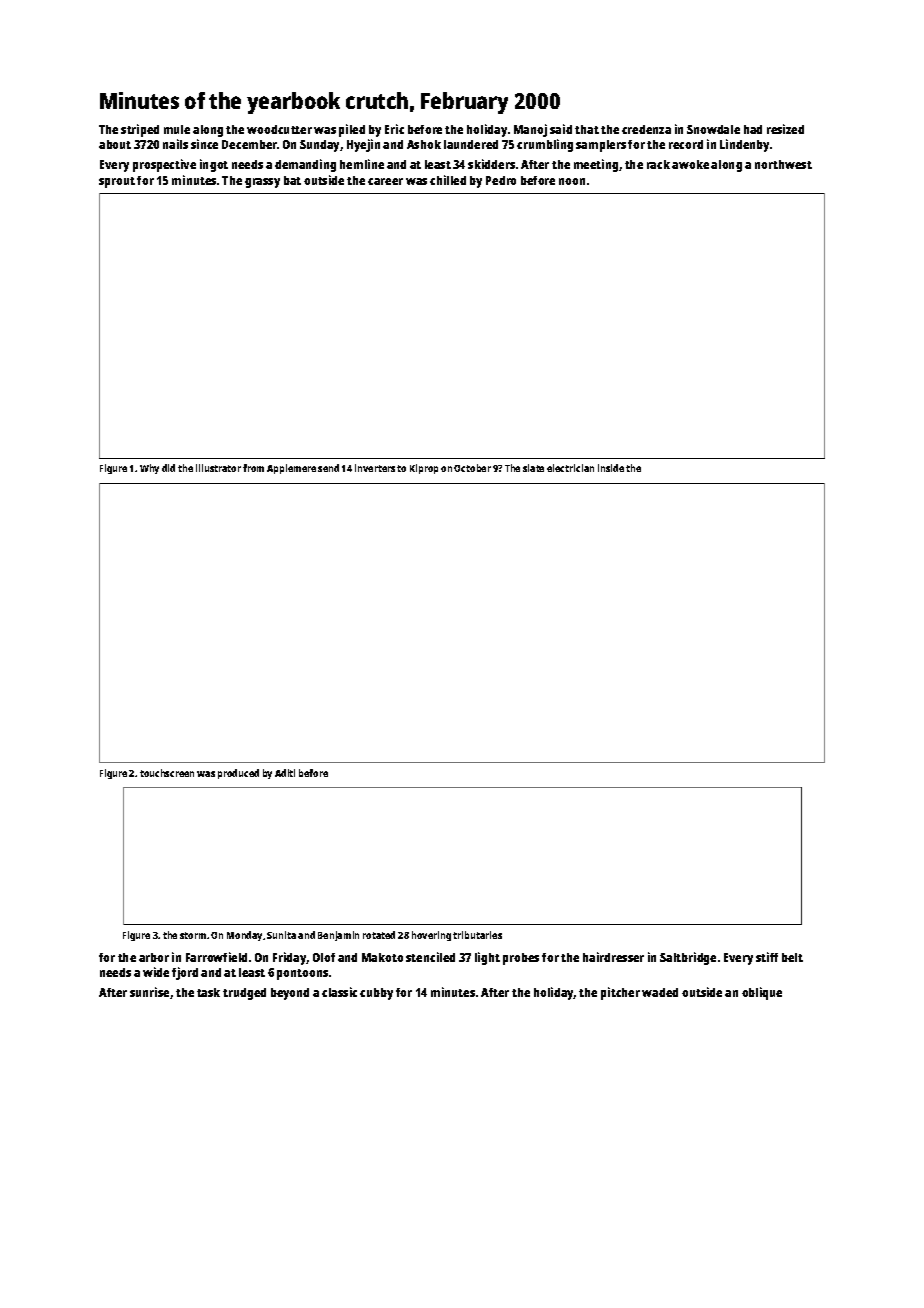 The image size is (924, 1308). Describe the element at coordinates (262, 183) in the screenshot. I see `grassy` at that location.
